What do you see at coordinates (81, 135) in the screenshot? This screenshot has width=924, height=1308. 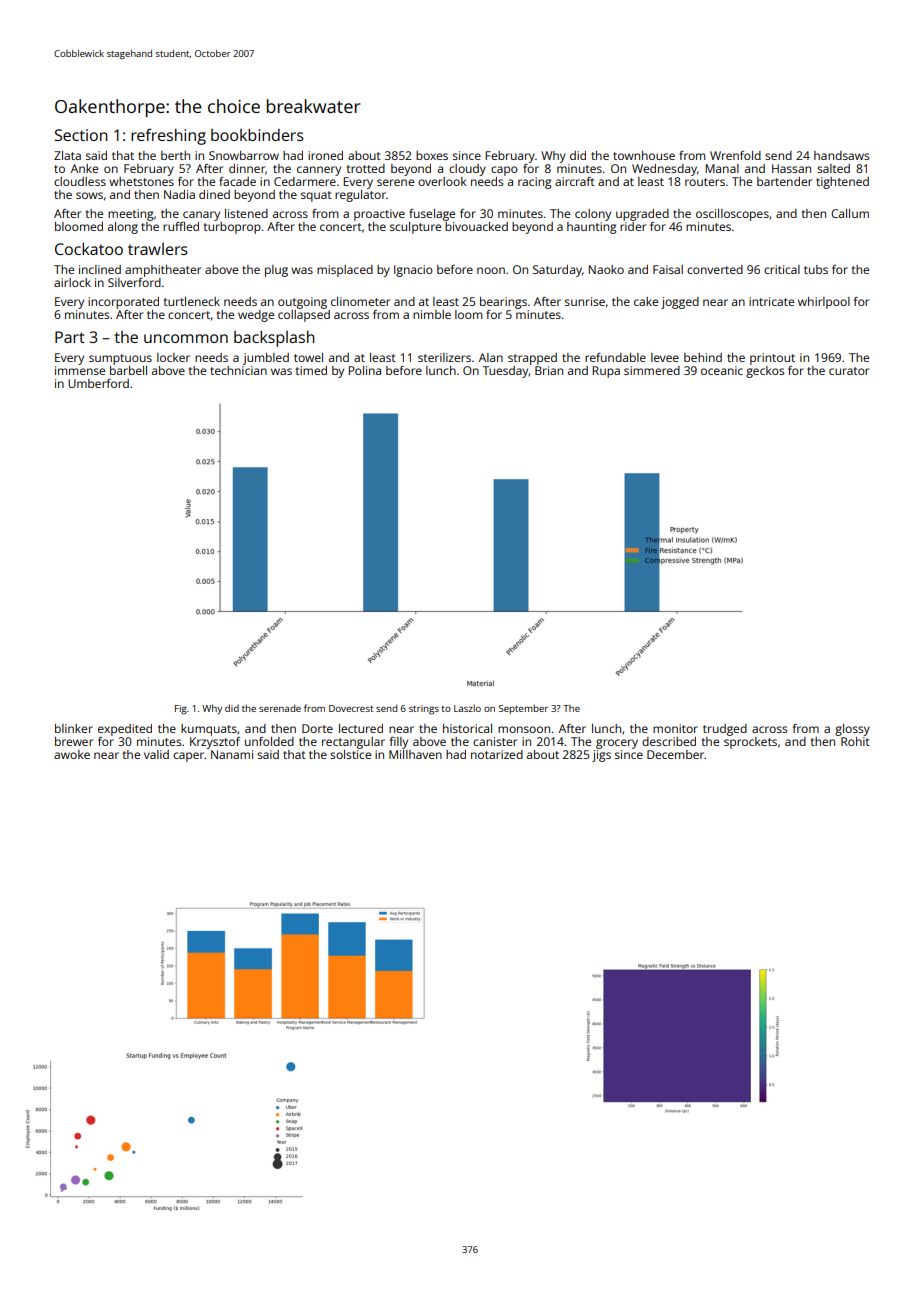 I see `Section` at bounding box center [81, 135].
